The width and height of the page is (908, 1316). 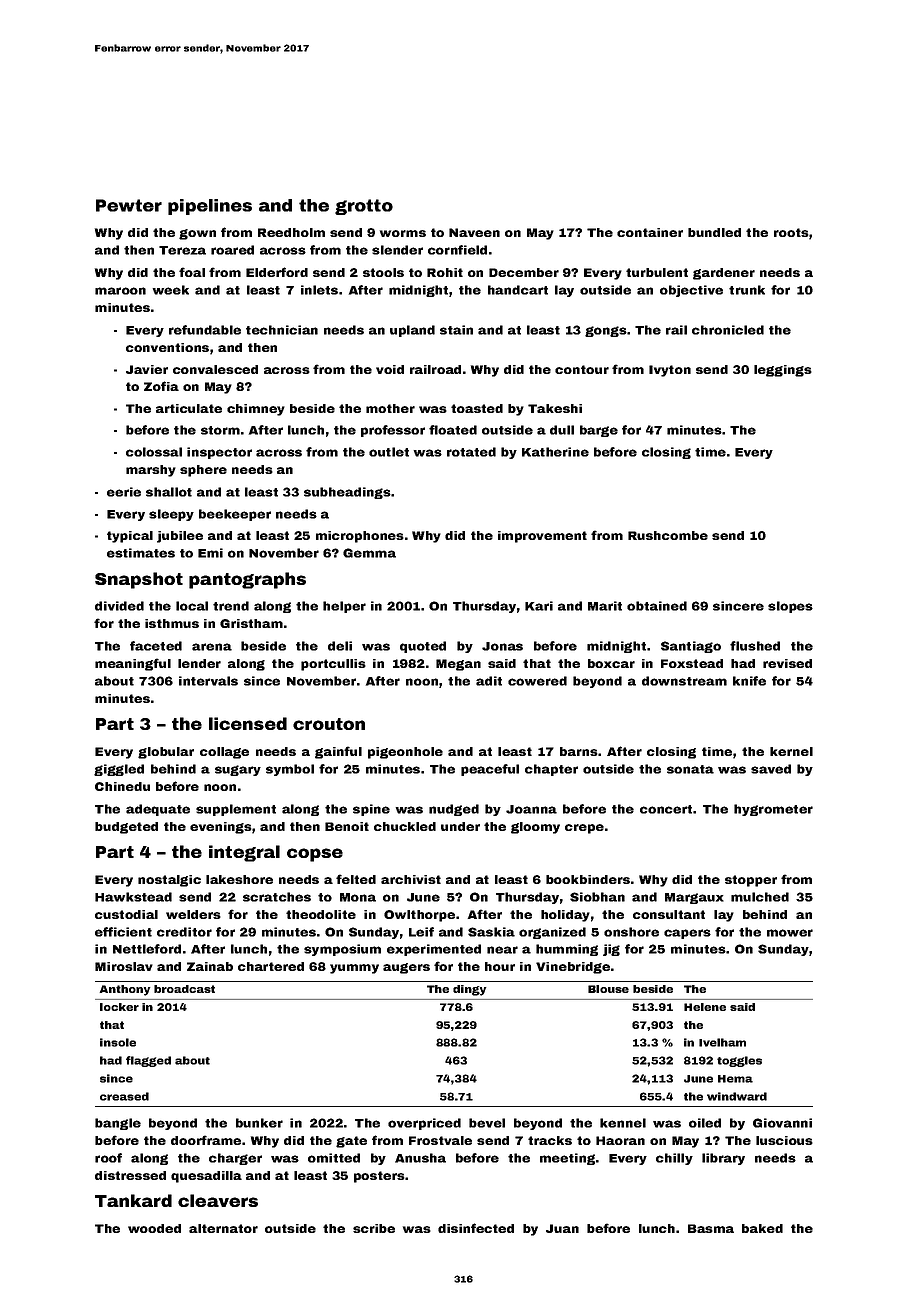 I want to click on baked, so click(x=762, y=1228).
